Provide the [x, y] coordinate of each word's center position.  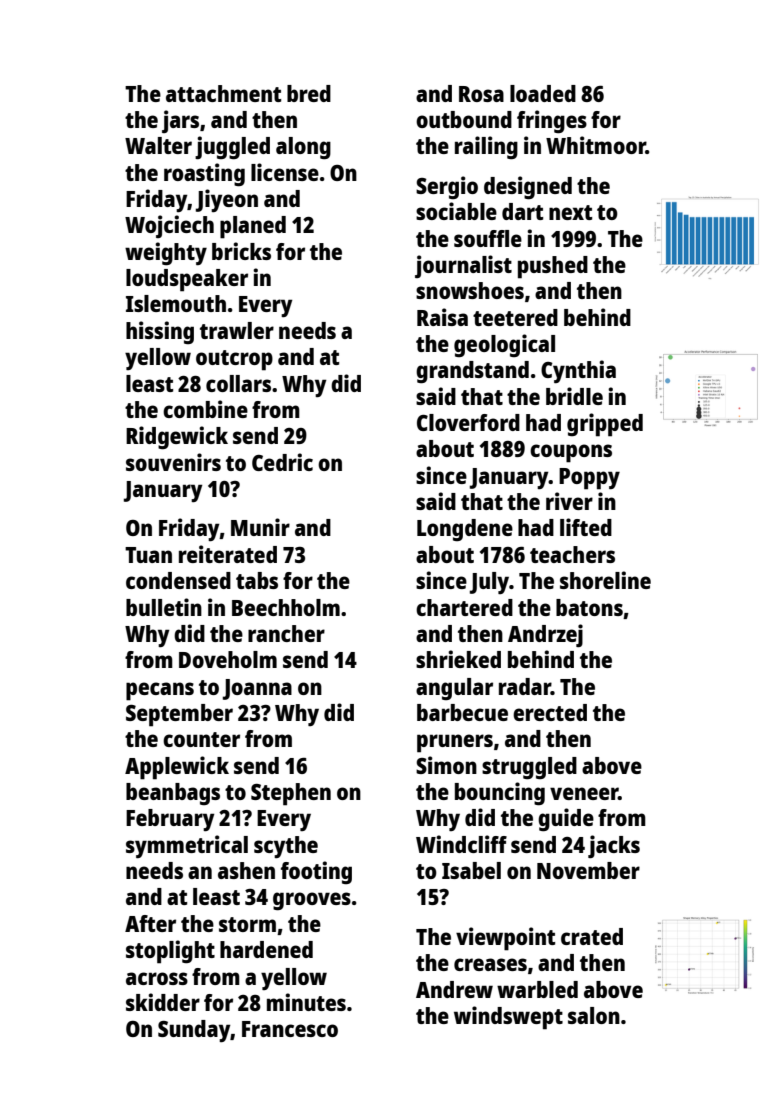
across [157, 978]
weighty [166, 254]
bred [309, 93]
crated [592, 936]
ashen [246, 870]
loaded [543, 93]
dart [522, 211]
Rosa [481, 94]
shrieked [458, 659]
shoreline [605, 580]
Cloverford [468, 422]
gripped [605, 425]
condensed [178, 580]
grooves [312, 901]
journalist [463, 266]
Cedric [282, 462]
